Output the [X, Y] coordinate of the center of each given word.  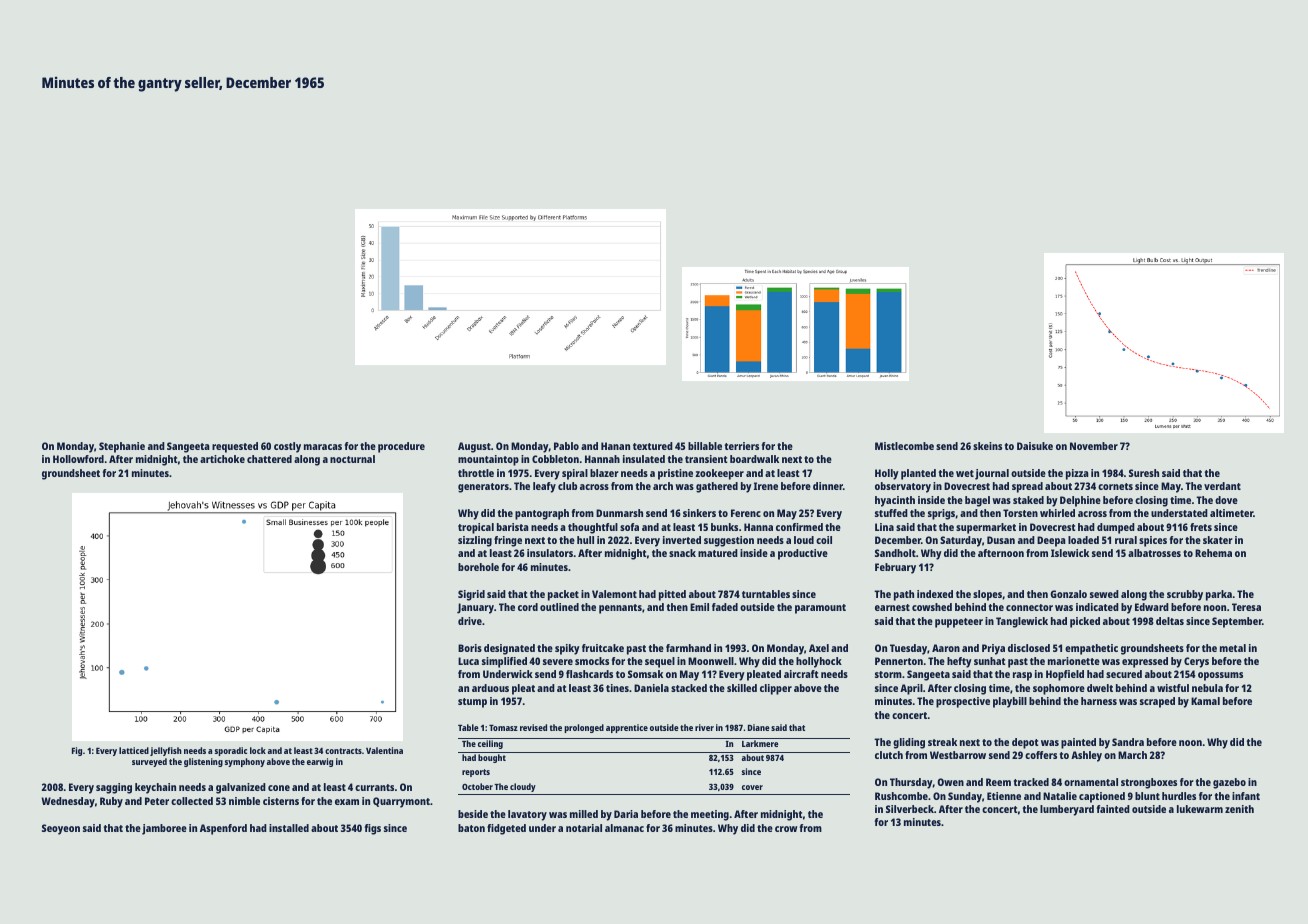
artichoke [222, 459]
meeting [710, 815]
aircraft [801, 674]
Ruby [111, 802]
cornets [1115, 486]
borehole [478, 567]
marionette [1074, 661]
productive [803, 554]
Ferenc [746, 513]
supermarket [986, 528]
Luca [468, 661]
